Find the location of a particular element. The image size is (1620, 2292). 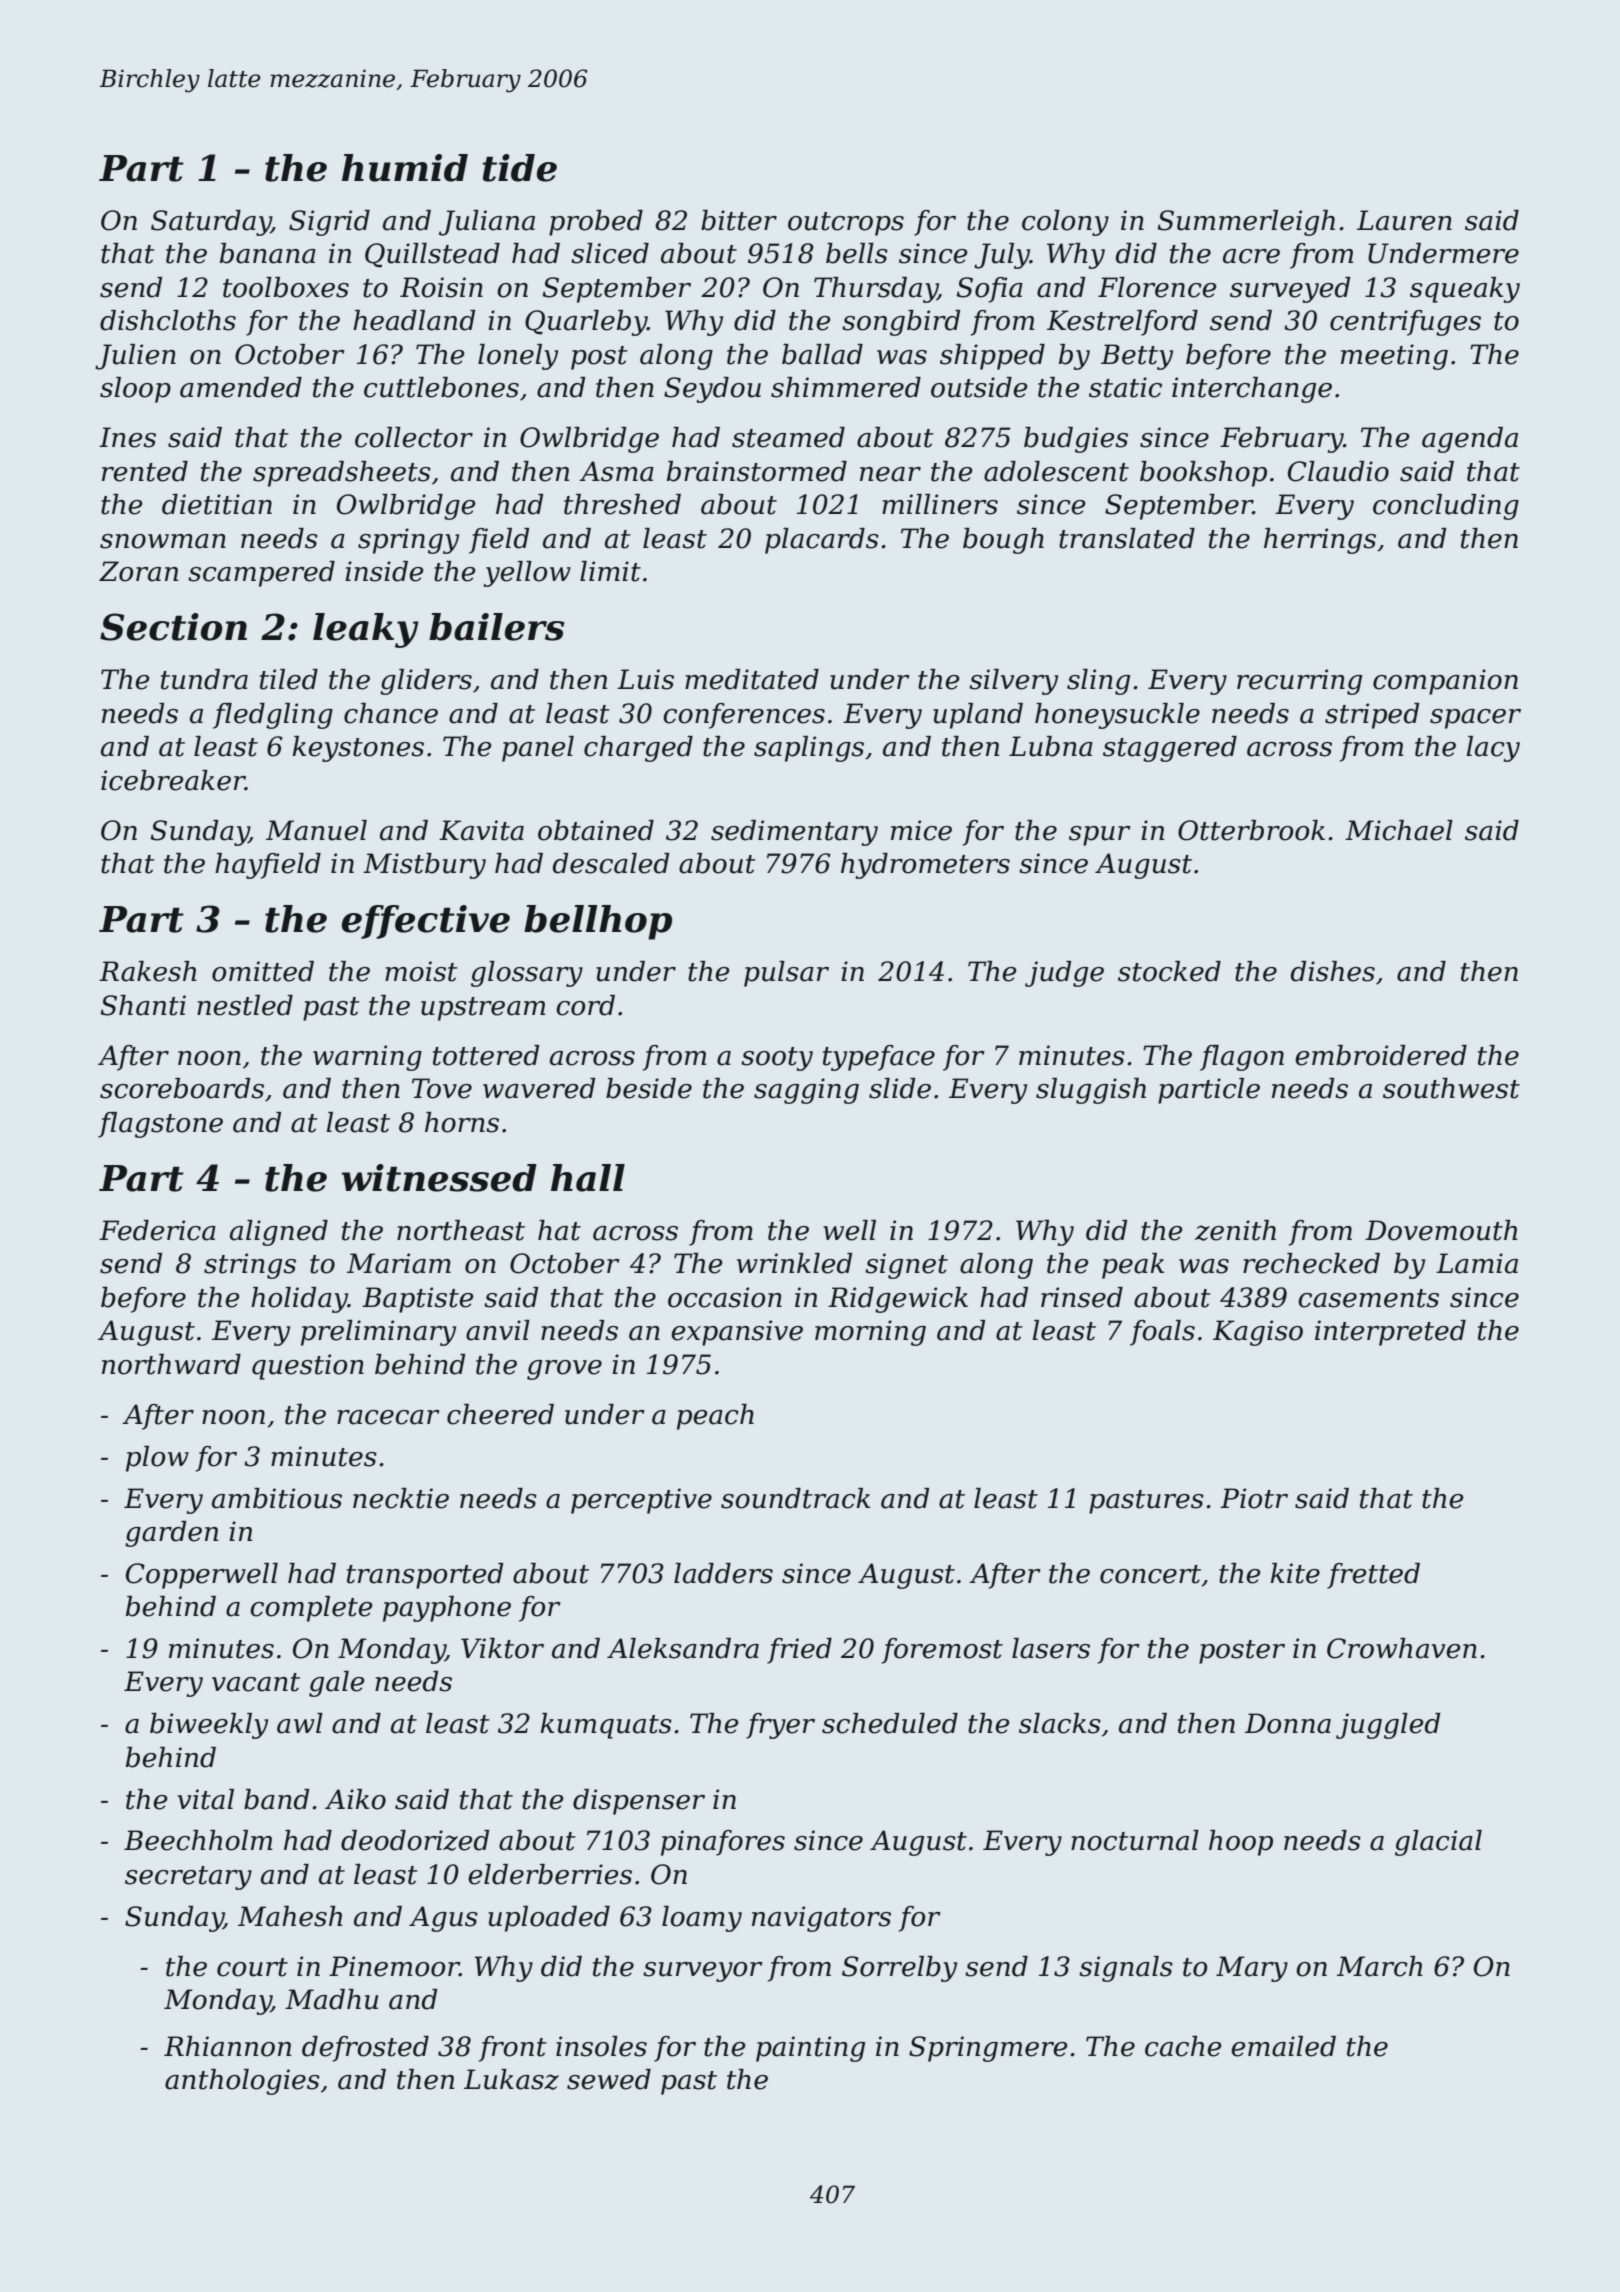

Otterbrook is located at coordinates (1251, 830).
